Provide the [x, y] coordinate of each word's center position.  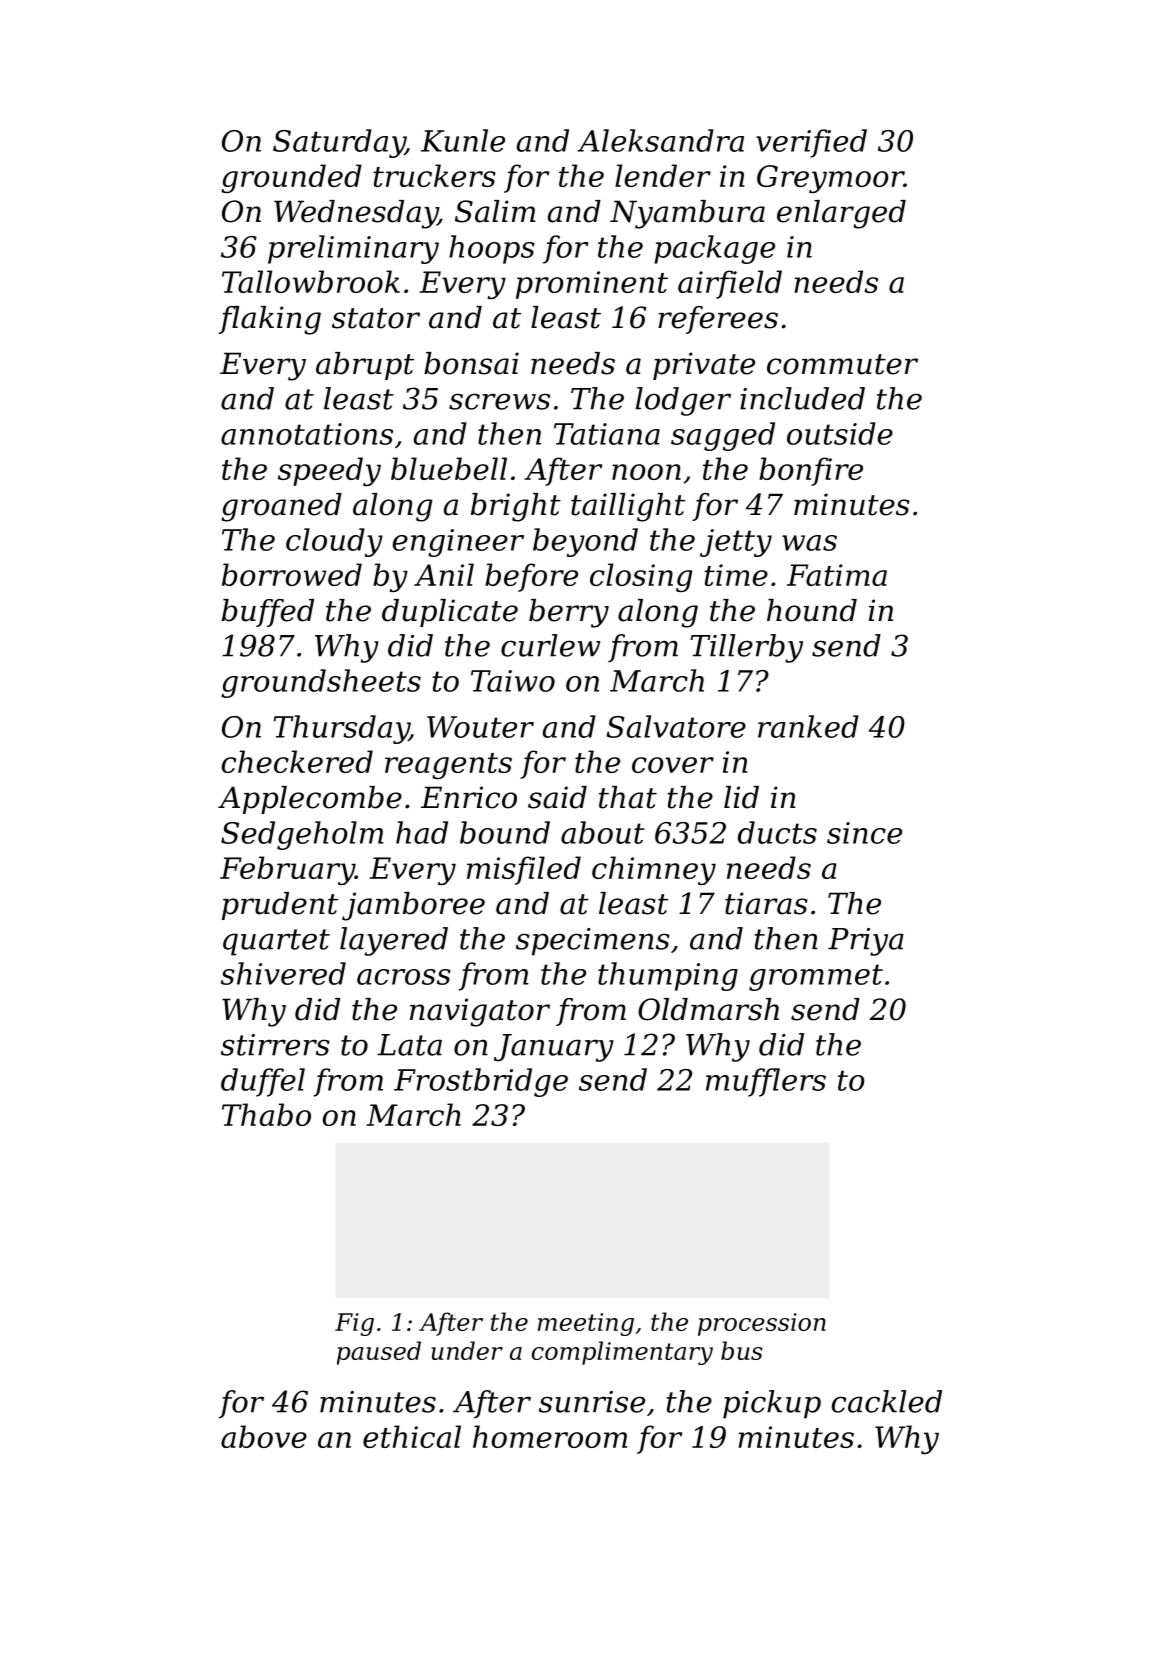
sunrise [592, 1402]
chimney [654, 870]
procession [762, 1324]
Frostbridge [481, 1082]
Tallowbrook [311, 281]
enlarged [841, 214]
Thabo [266, 1114]
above [264, 1436]
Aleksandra [660, 140]
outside [840, 433]
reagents [448, 766]
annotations [307, 434]
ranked [808, 726]
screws [499, 401]
